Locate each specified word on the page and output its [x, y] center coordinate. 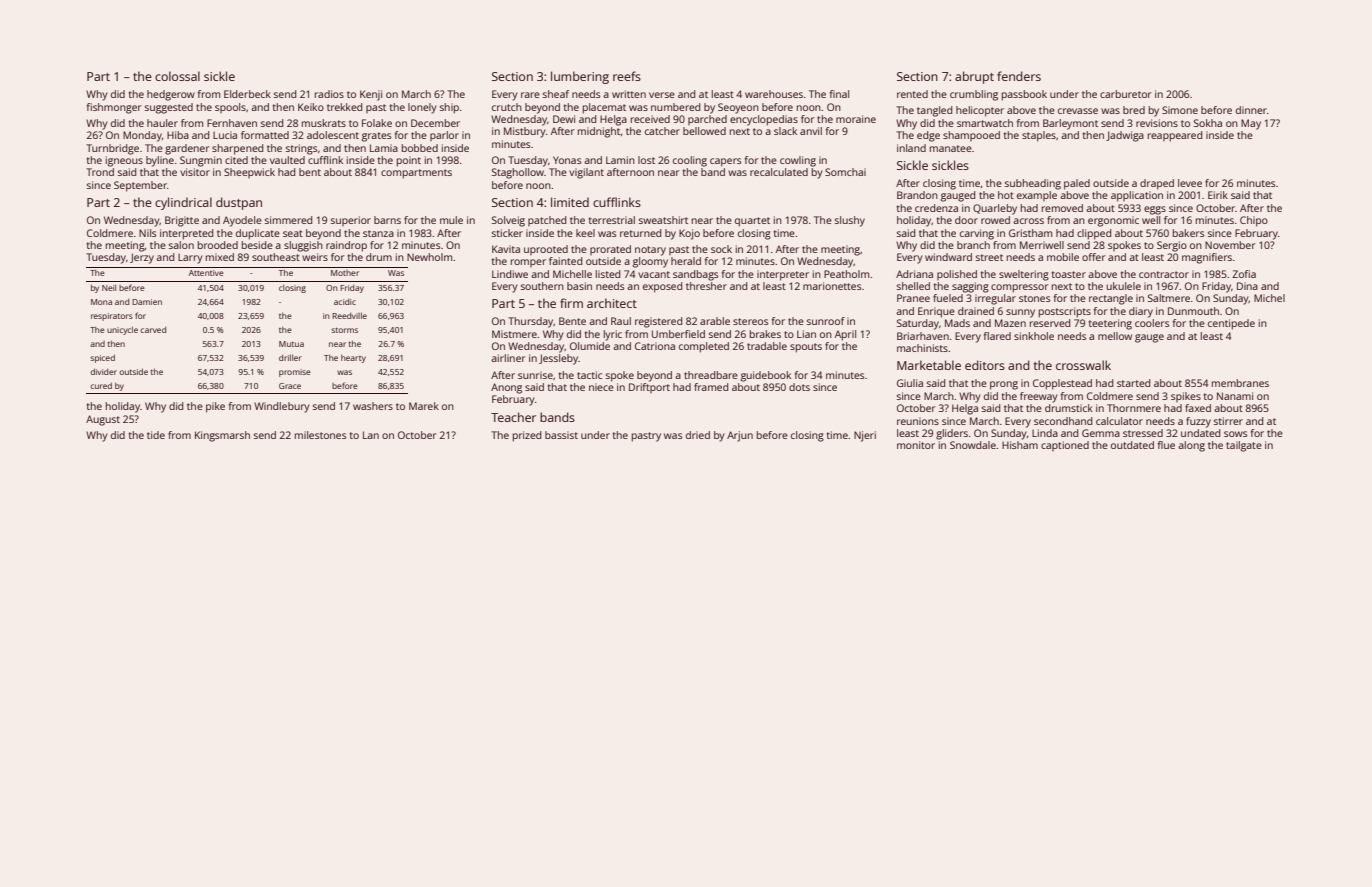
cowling [798, 161]
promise [295, 373]
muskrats [324, 123]
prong [1004, 385]
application [1137, 196]
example [1037, 196]
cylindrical [183, 203]
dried [698, 435]
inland [911, 148]
